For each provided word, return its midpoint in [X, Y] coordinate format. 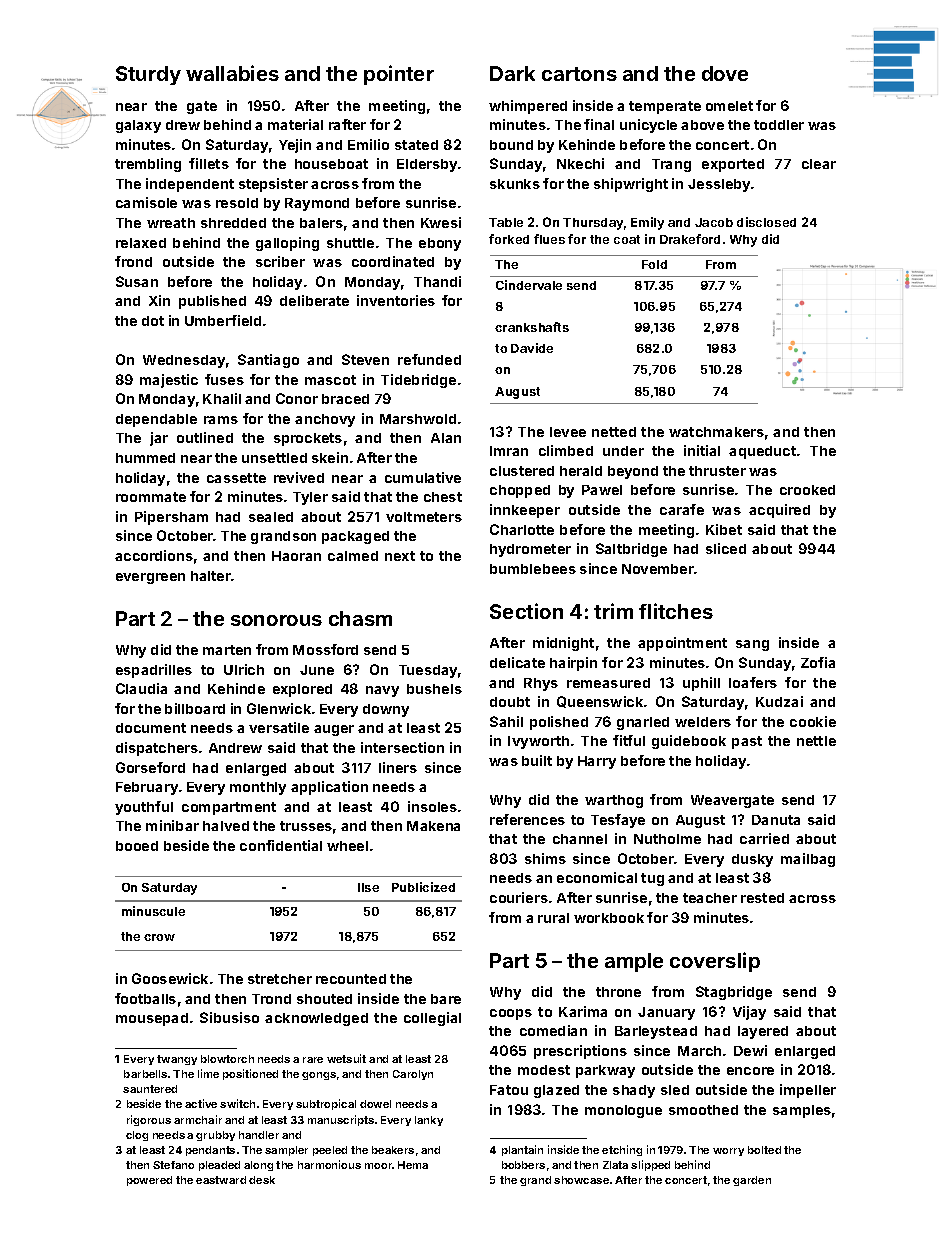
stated [416, 145]
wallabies [232, 73]
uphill [701, 684]
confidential [281, 845]
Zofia [818, 662]
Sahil [506, 721]
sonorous [276, 620]
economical [597, 877]
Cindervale [529, 285]
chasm [360, 618]
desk [262, 1180]
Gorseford [150, 767]
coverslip [715, 962]
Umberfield [223, 320]
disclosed [766, 222]
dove [725, 73]
